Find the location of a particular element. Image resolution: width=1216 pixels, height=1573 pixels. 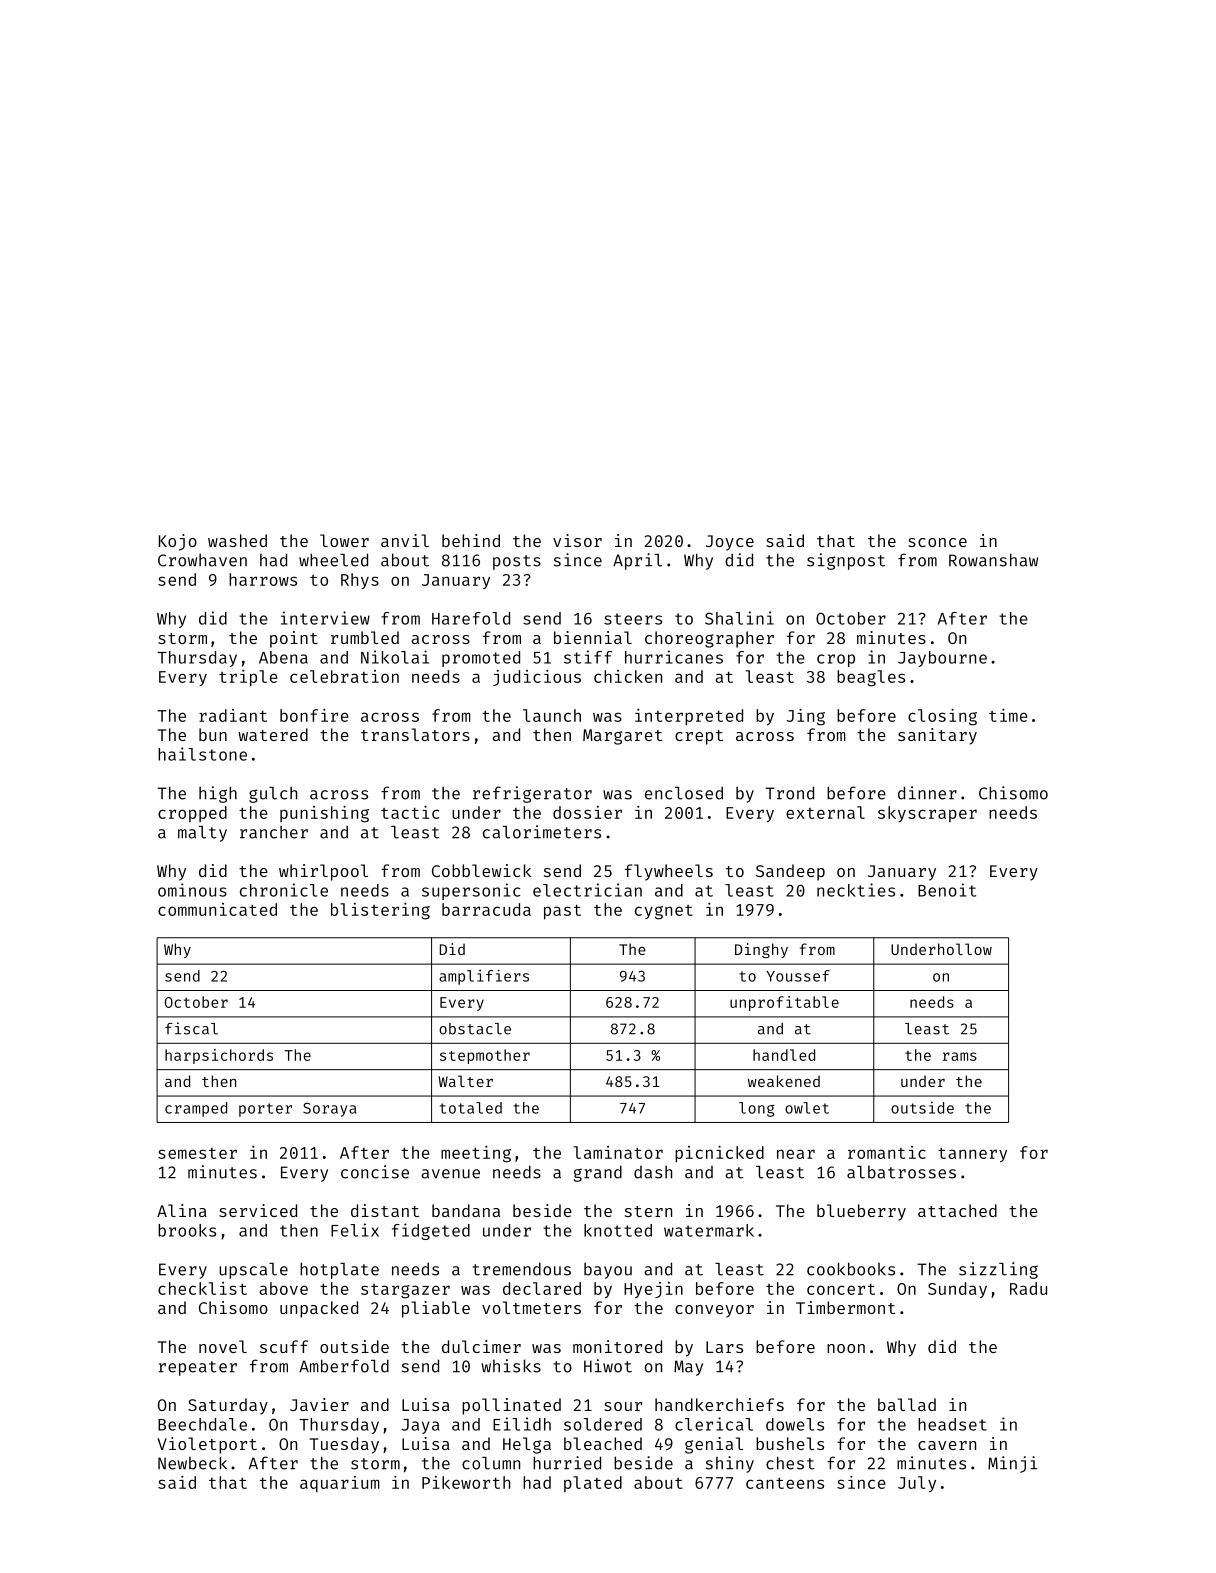

tannery is located at coordinates (972, 1154).
